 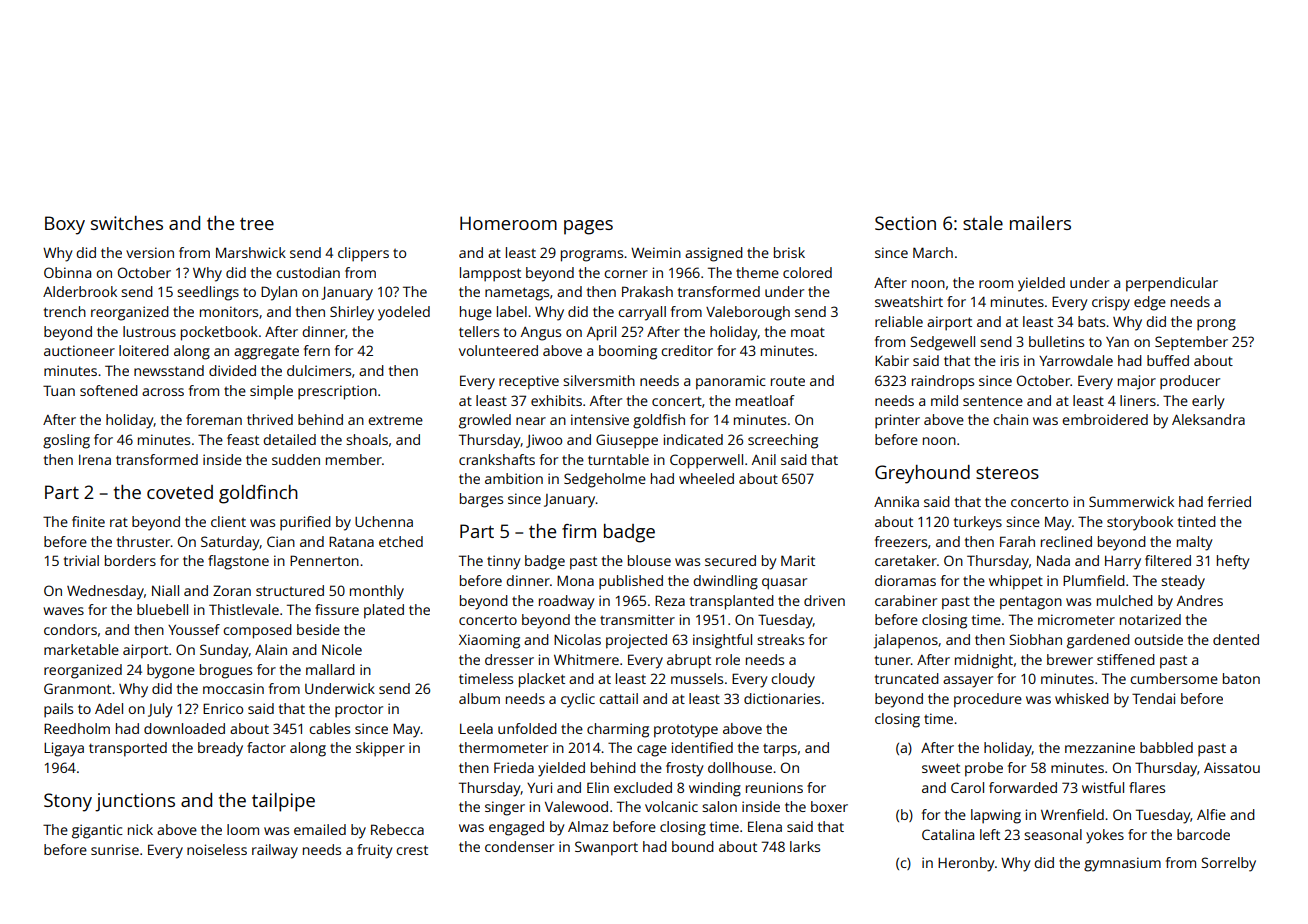 What do you see at coordinates (519, 846) in the document?
I see `condenser` at bounding box center [519, 846].
